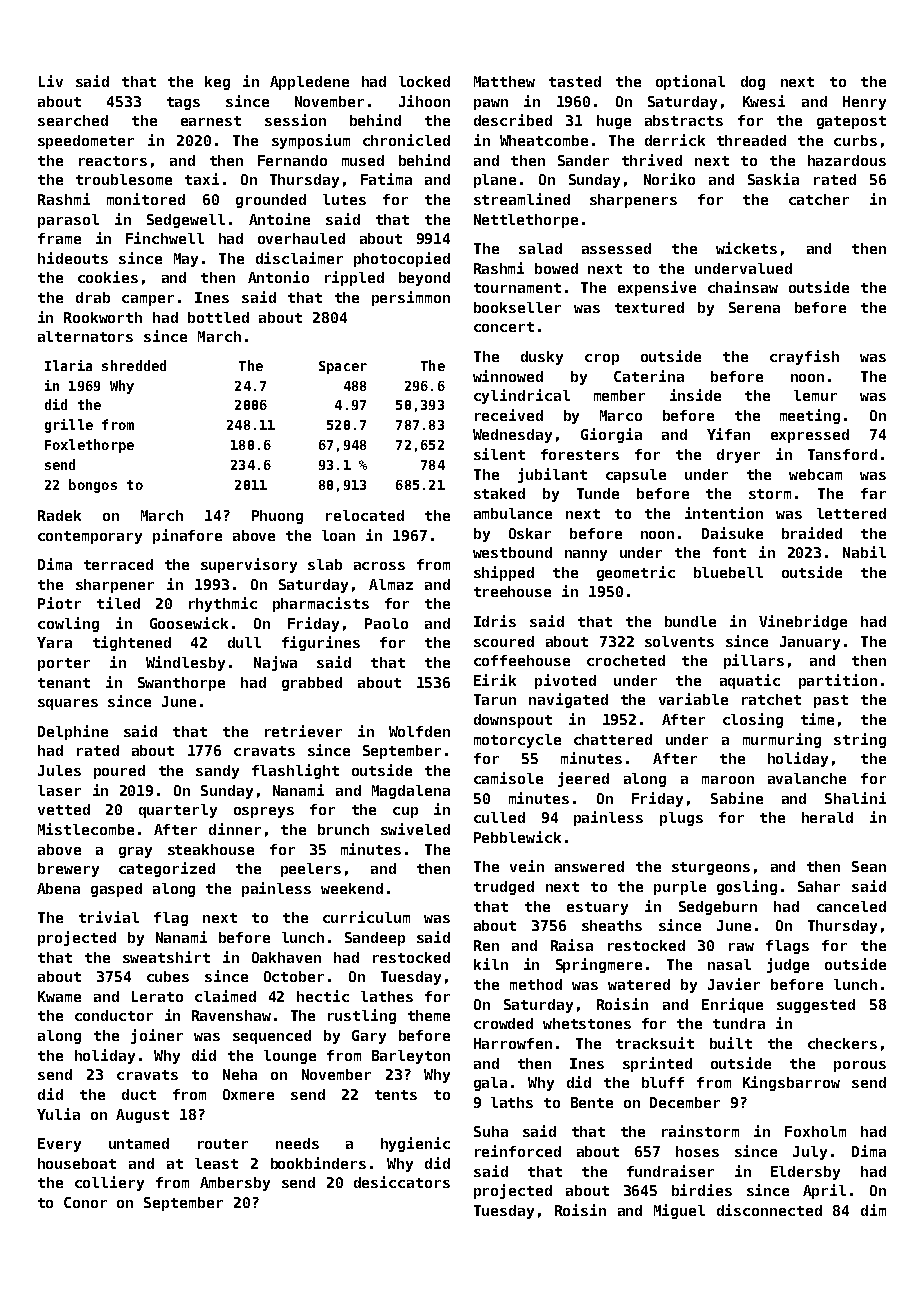  What do you see at coordinates (731, 1043) in the screenshot?
I see `built` at bounding box center [731, 1043].
